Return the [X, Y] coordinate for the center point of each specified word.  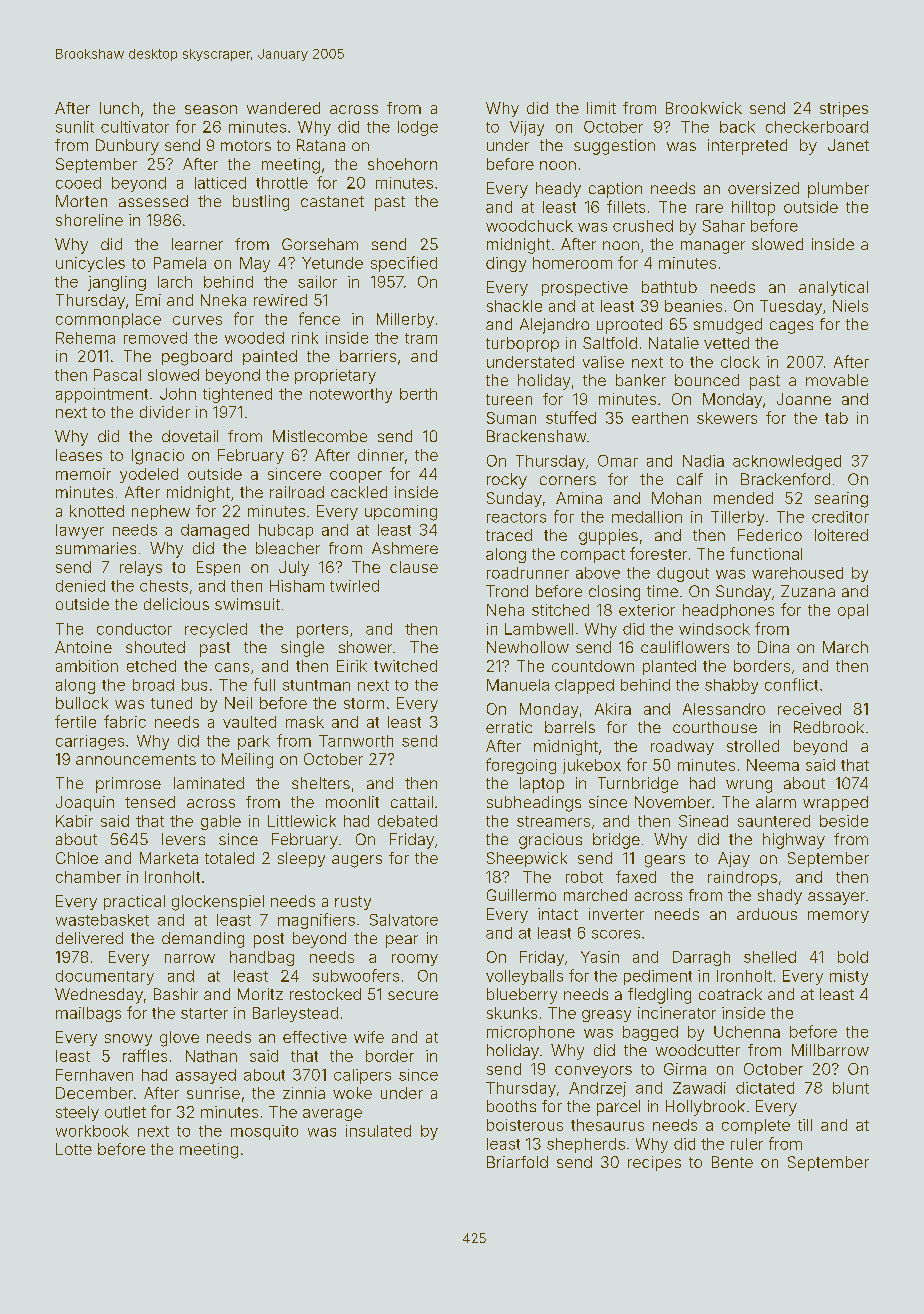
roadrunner [528, 573]
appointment [102, 395]
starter [204, 1013]
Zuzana [808, 591]
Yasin [600, 957]
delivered [89, 938]
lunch [119, 108]
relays [141, 568]
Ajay [734, 859]
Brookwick [704, 108]
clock [740, 362]
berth [418, 394]
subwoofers [356, 975]
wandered [283, 108]
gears [665, 861]
